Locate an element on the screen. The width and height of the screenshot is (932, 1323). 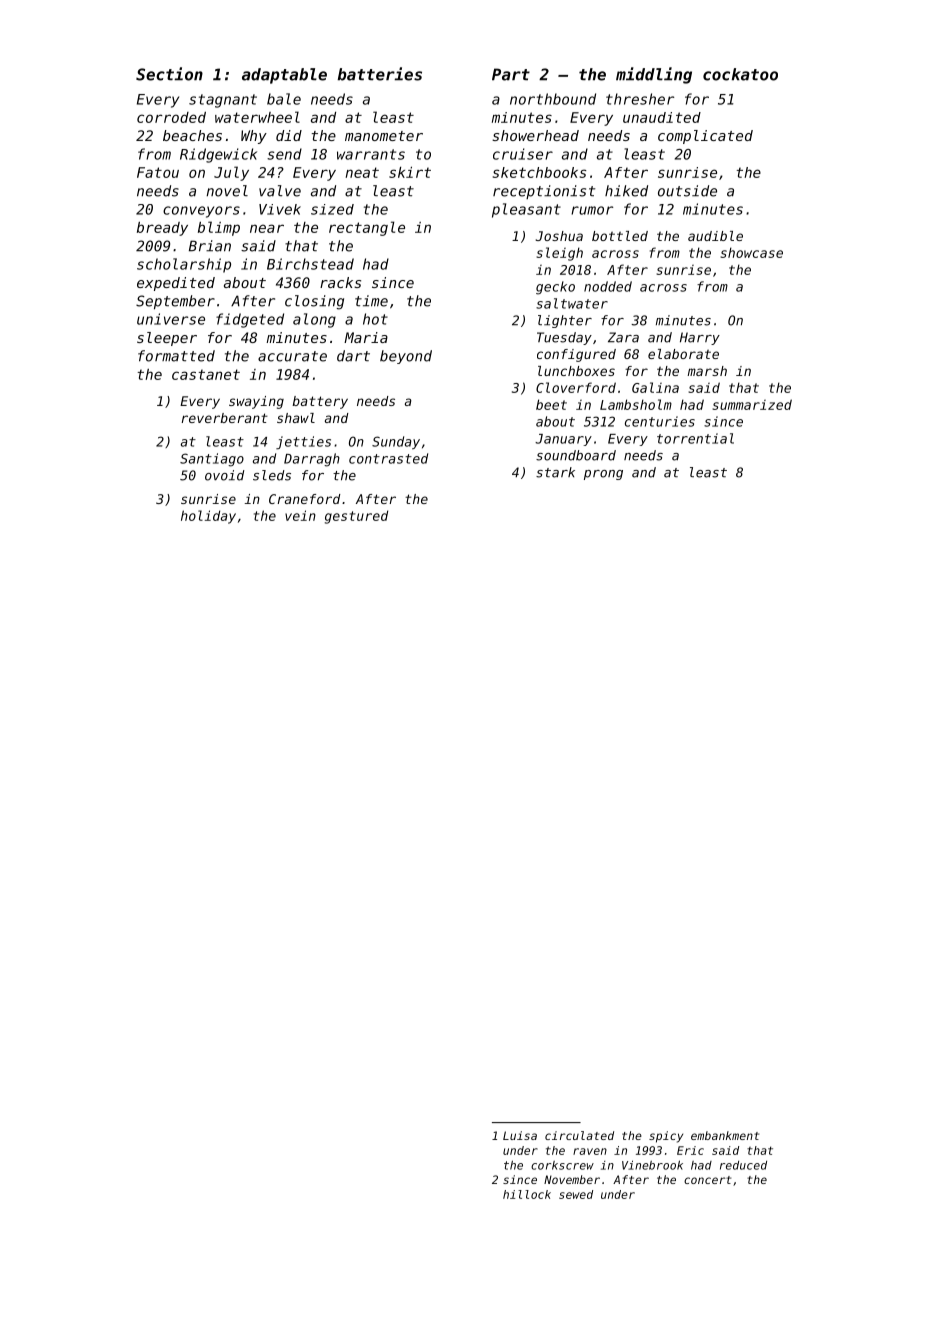
batteries is located at coordinates (380, 74).
